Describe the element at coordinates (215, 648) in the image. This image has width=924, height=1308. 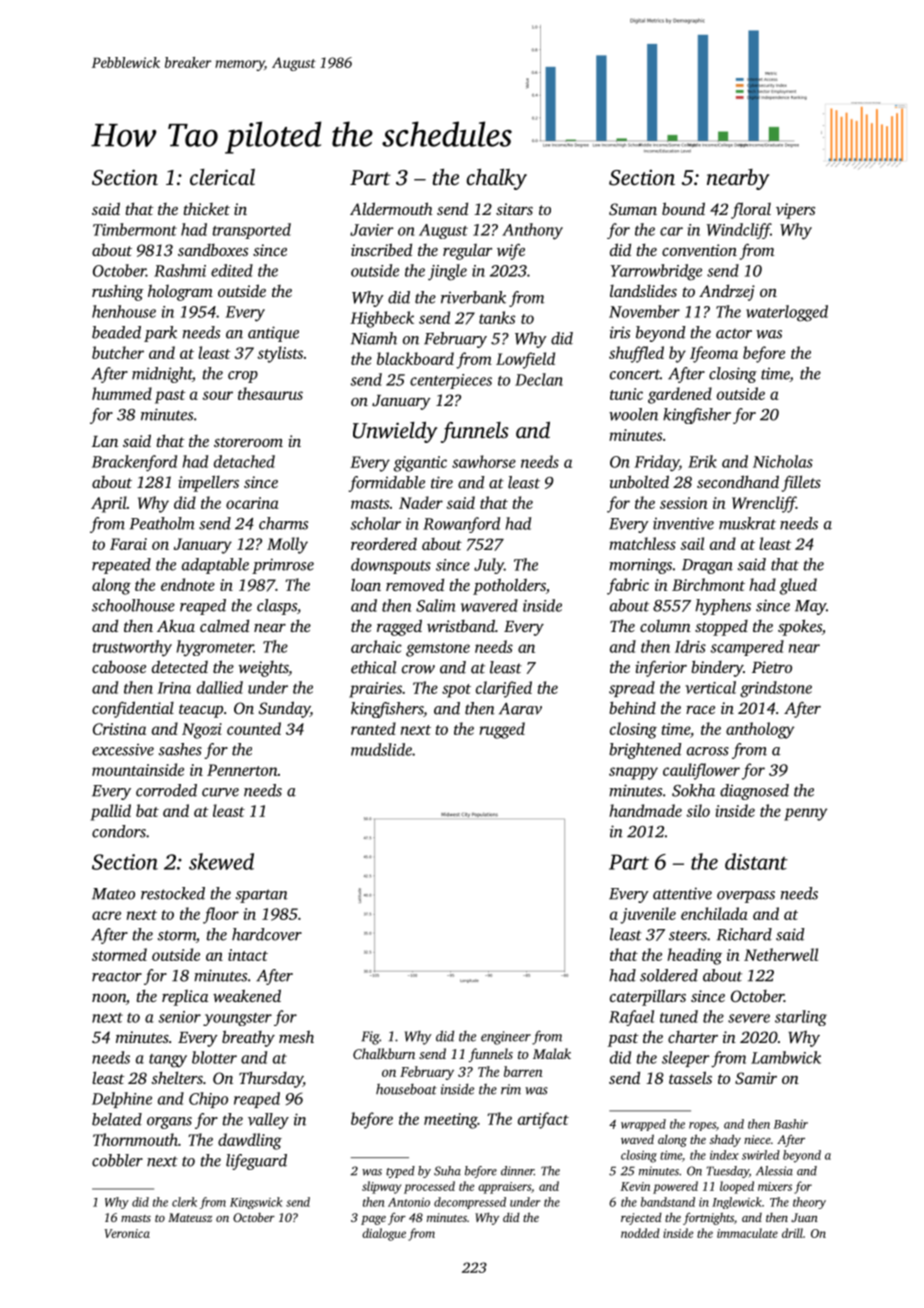
I see `hygrometer` at that location.
